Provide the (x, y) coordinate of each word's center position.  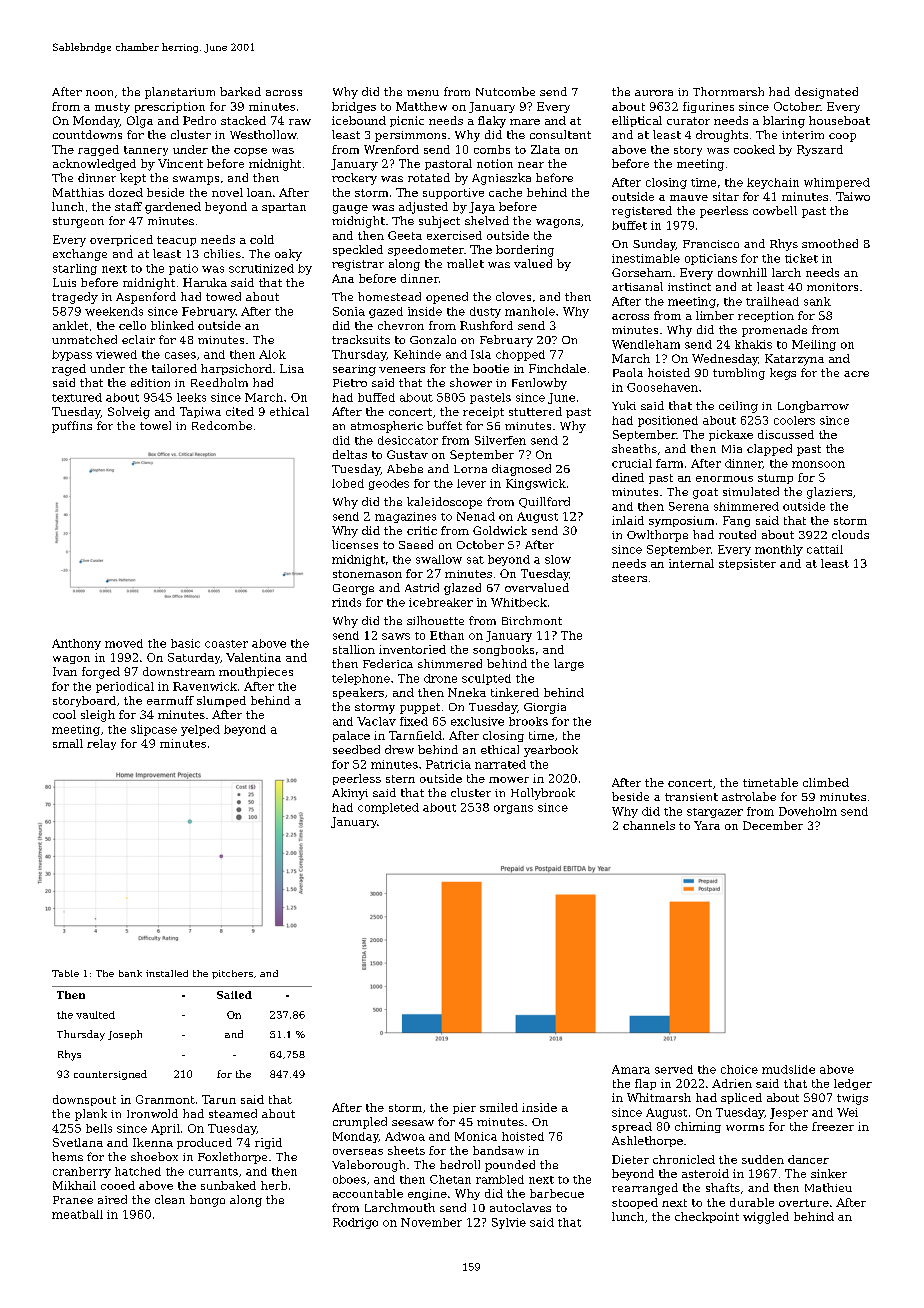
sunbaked (228, 1185)
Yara (707, 825)
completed (388, 808)
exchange (80, 255)
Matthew (421, 106)
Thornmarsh (728, 91)
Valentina (253, 657)
